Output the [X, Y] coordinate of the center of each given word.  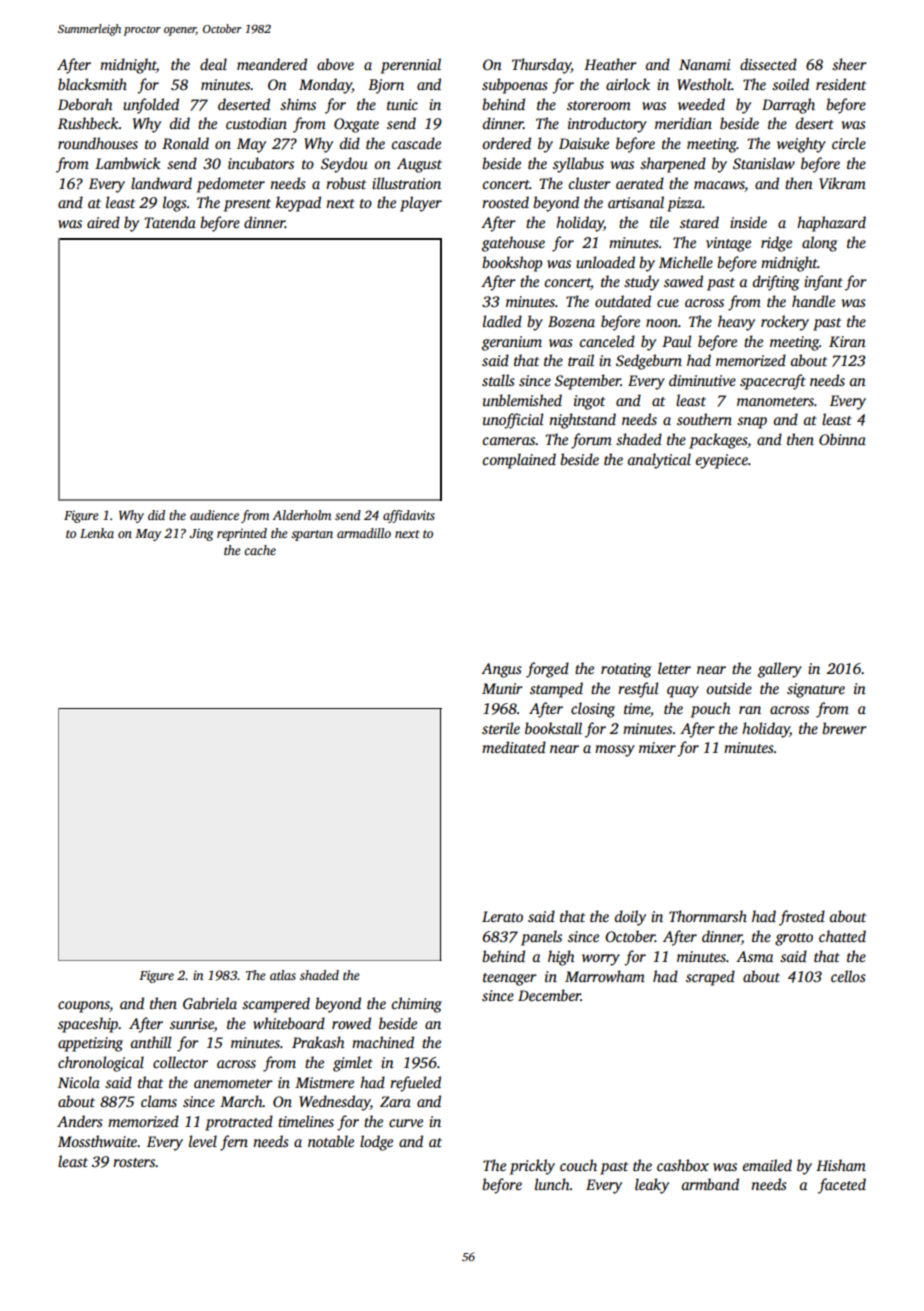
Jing [201, 534]
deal [213, 64]
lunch [552, 1184]
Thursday [541, 66]
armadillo [364, 533]
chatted [842, 936]
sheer [849, 64]
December [549, 995]
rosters [134, 1162]
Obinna [842, 439]
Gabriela [210, 1003]
